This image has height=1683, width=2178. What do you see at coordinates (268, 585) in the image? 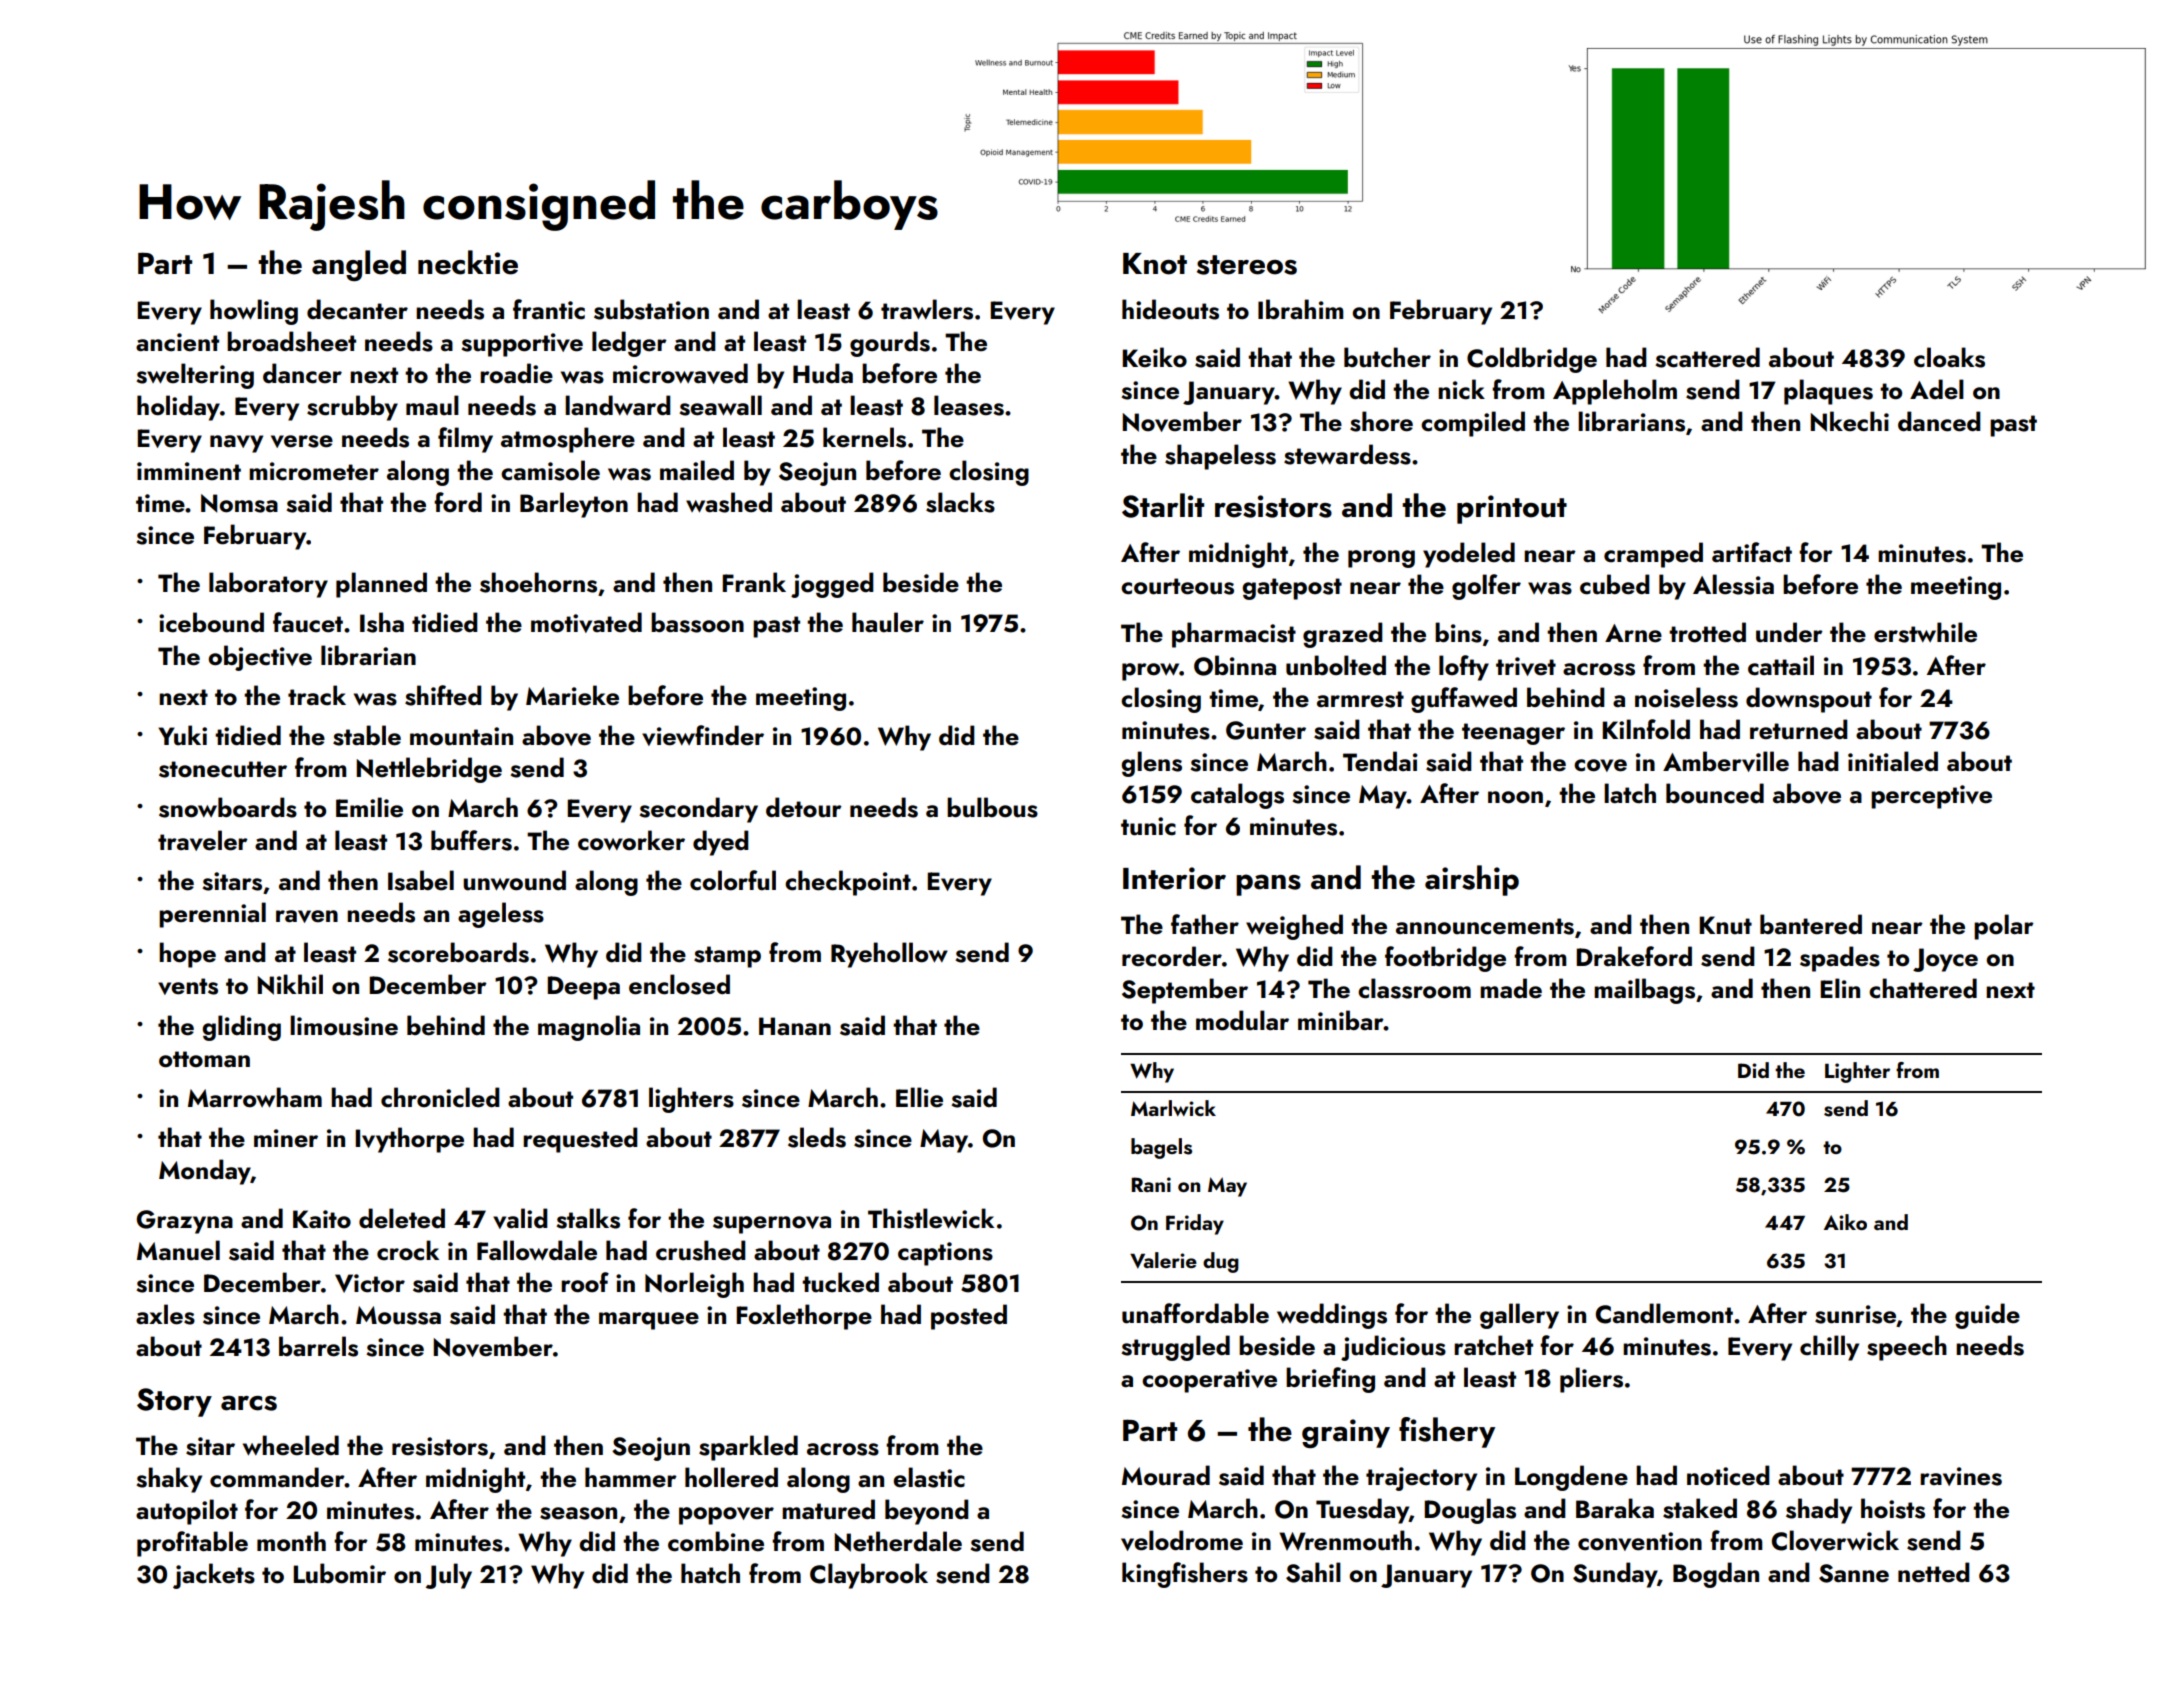
I see `laboratory` at bounding box center [268, 585].
